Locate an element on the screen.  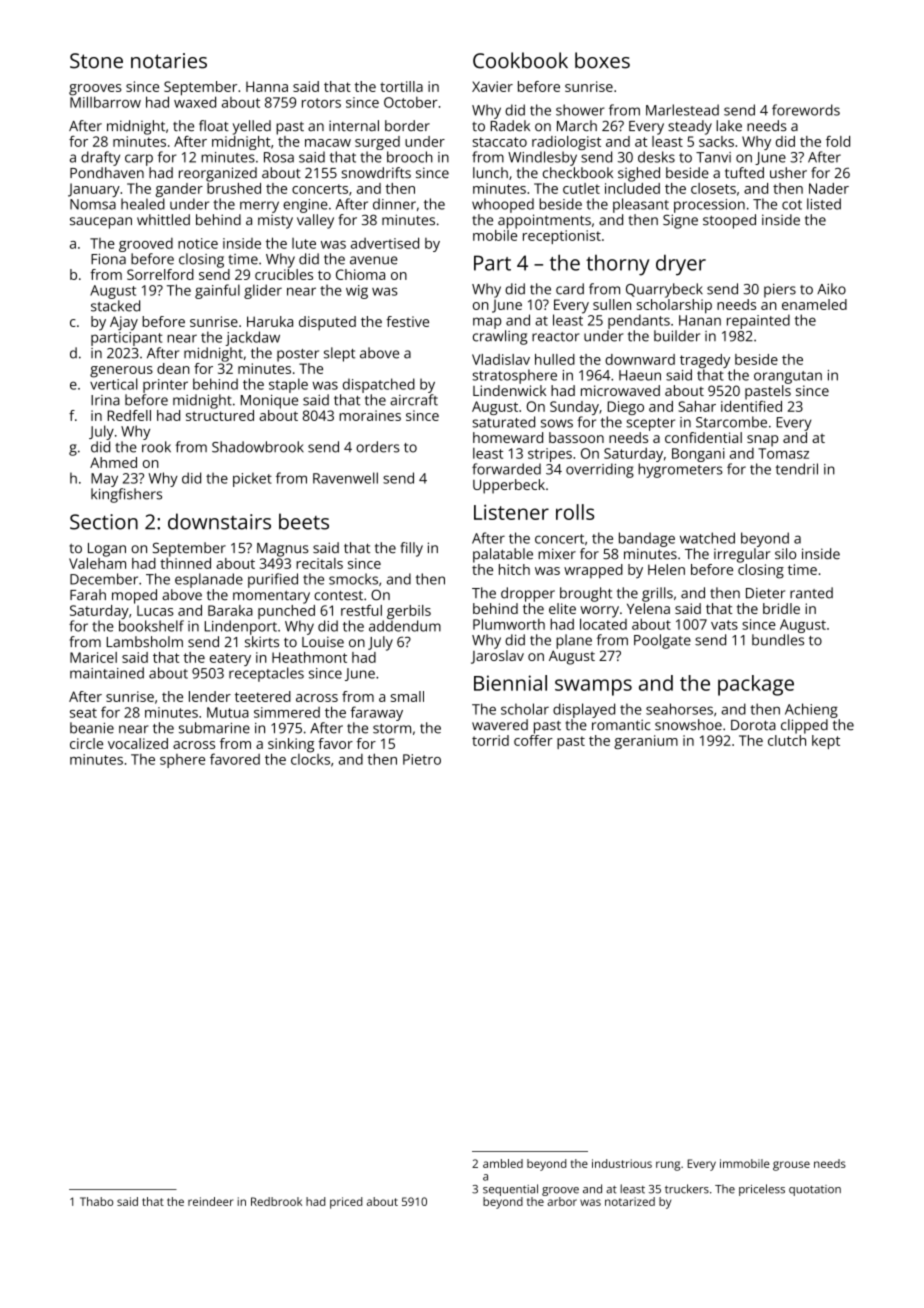
identified is located at coordinates (751, 406).
